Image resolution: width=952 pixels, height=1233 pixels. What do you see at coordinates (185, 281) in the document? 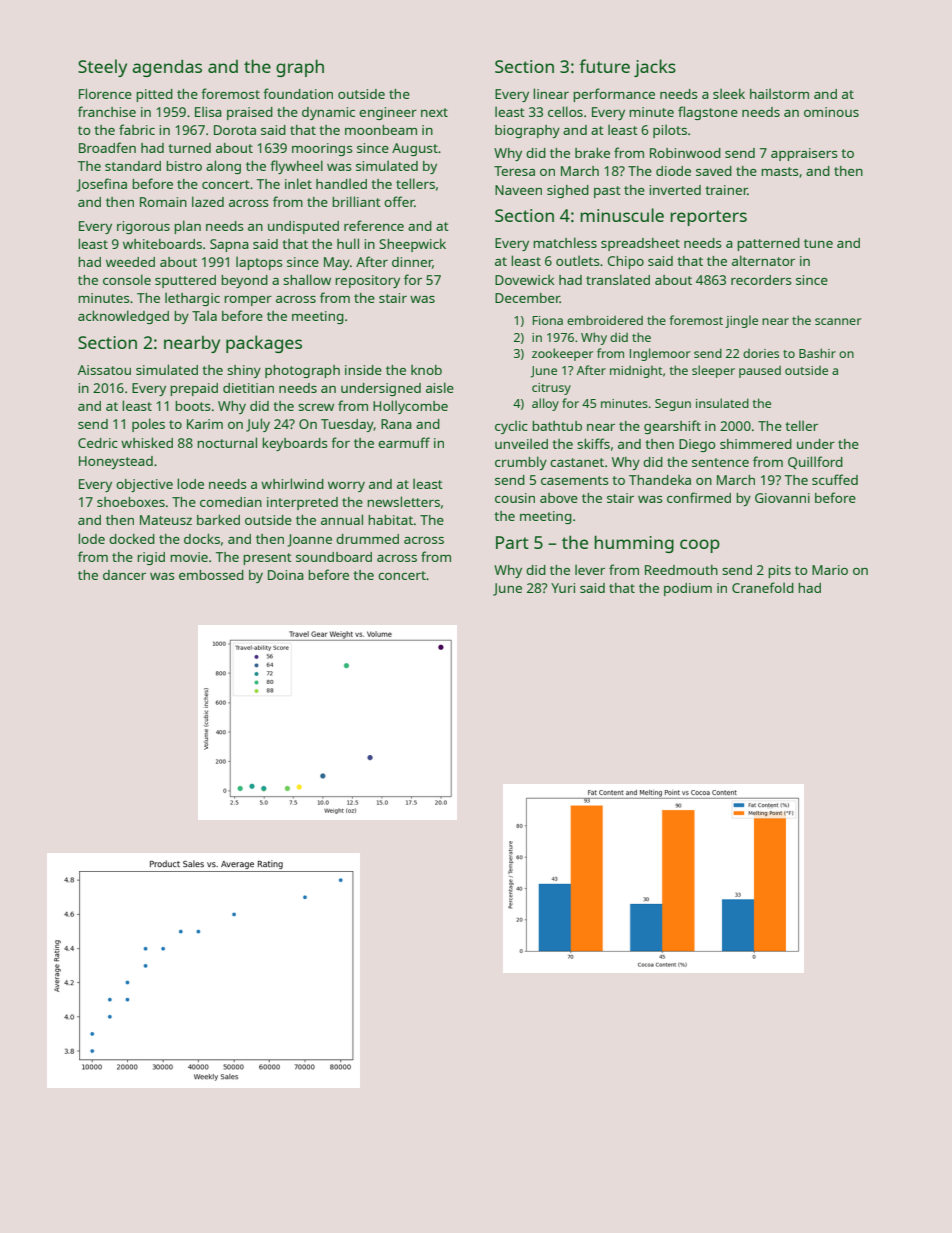
I see `sputtered` at bounding box center [185, 281].
